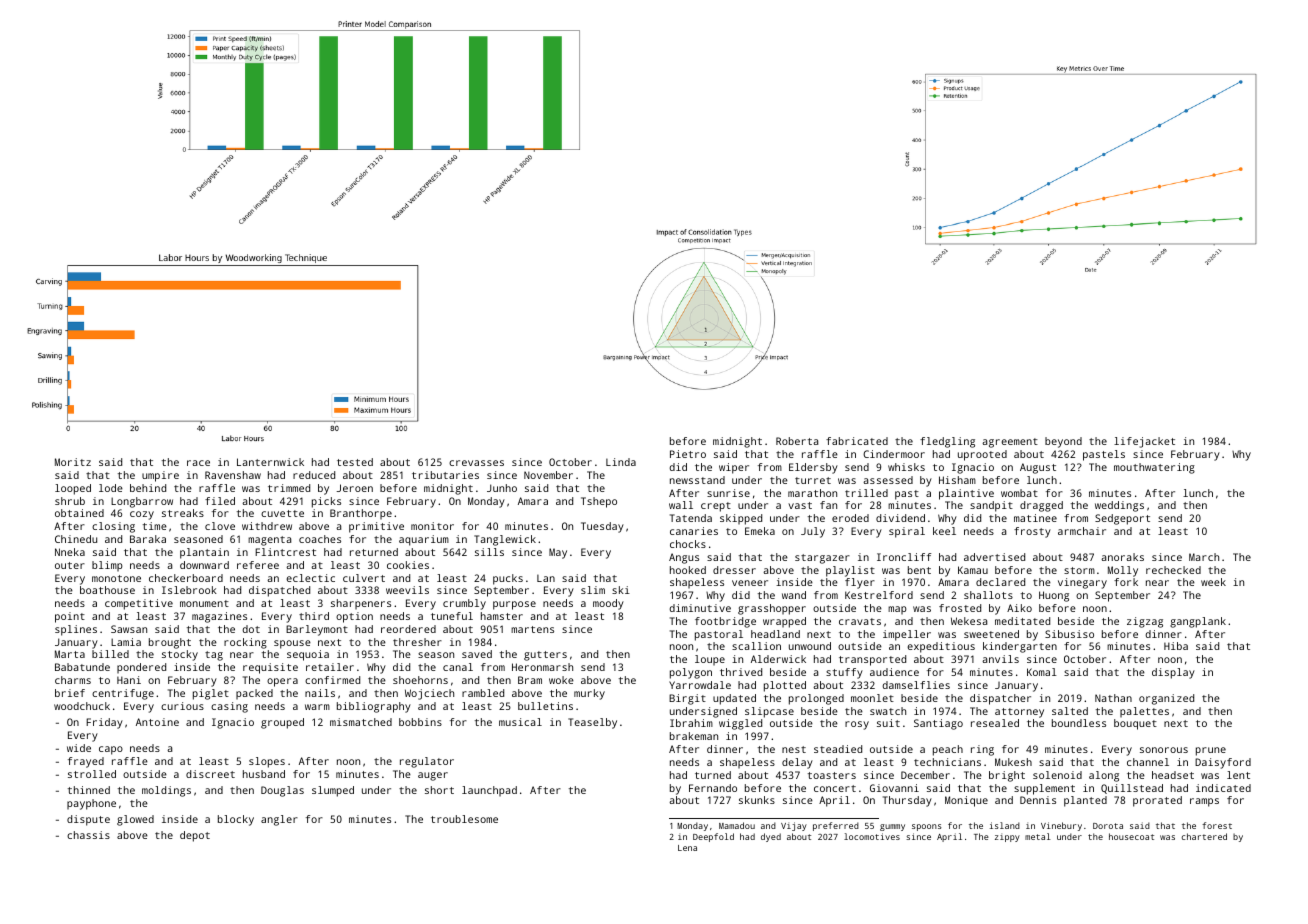 This page has width=1308, height=924. What do you see at coordinates (73, 462) in the page?
I see `Moritz` at bounding box center [73, 462].
